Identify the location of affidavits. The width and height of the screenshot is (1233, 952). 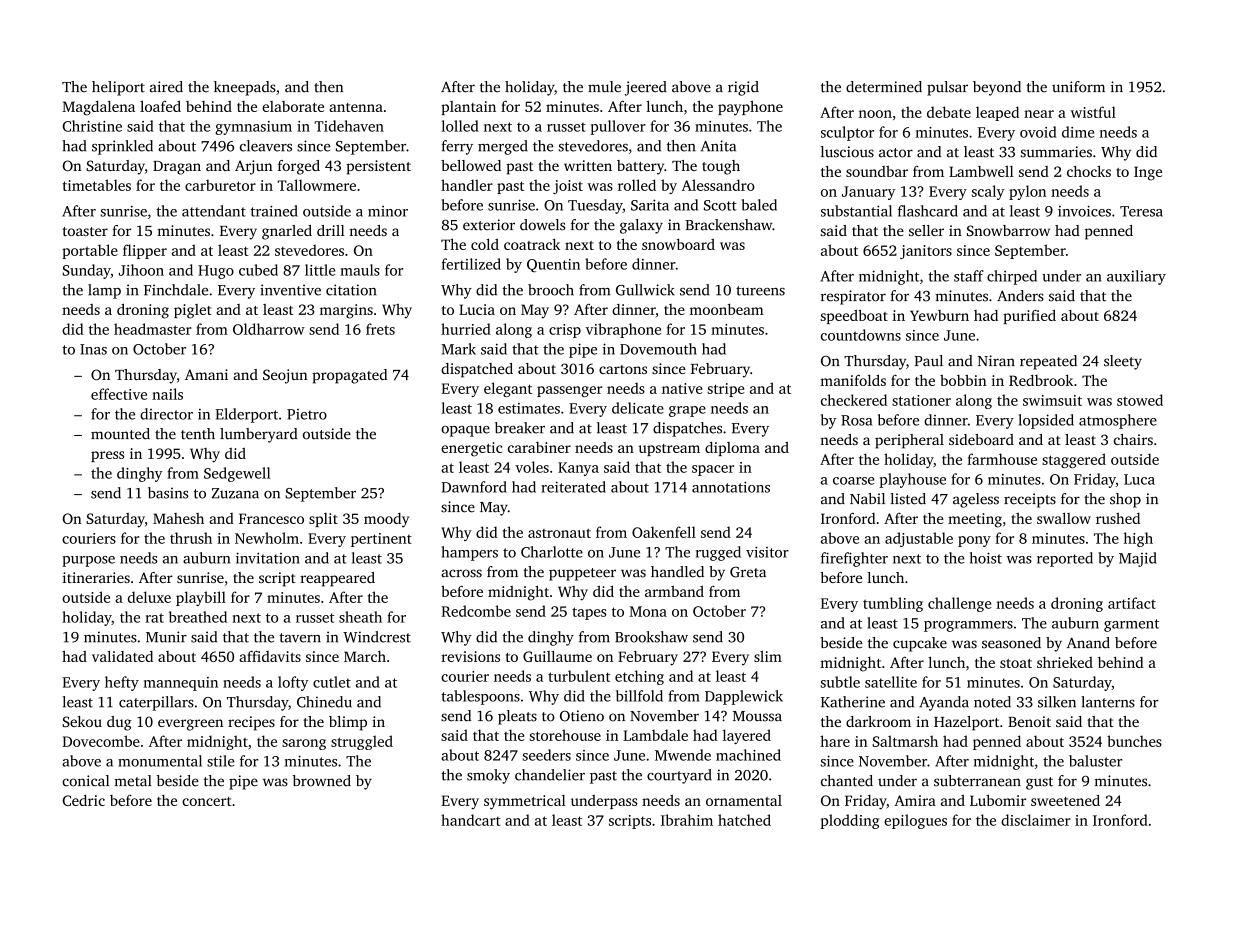
(270, 656).
